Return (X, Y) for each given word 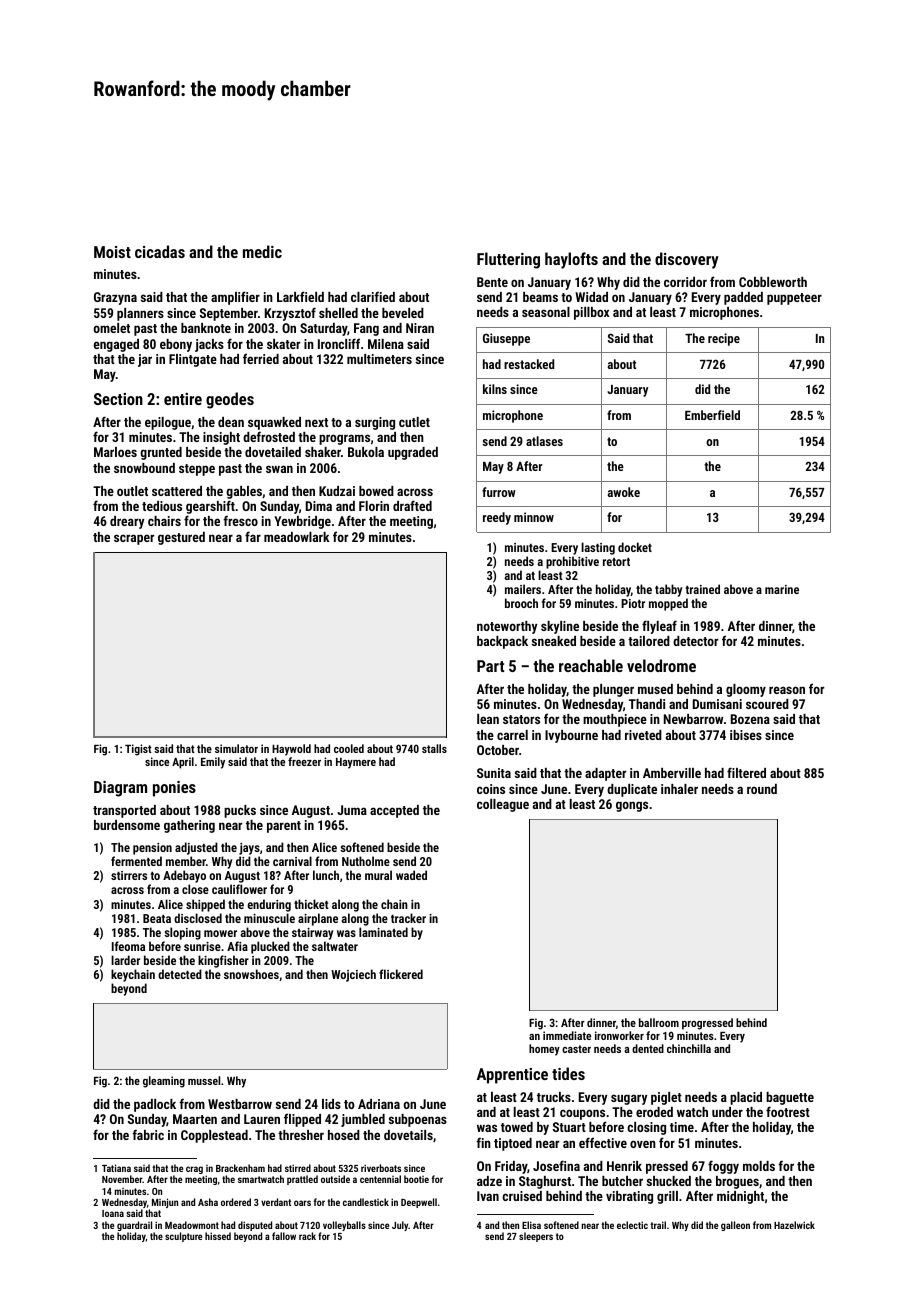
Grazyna (115, 298)
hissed (218, 1236)
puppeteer (794, 299)
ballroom (659, 1022)
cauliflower (239, 889)
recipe (724, 339)
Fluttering (508, 260)
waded (411, 875)
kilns (495, 389)
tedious (162, 506)
